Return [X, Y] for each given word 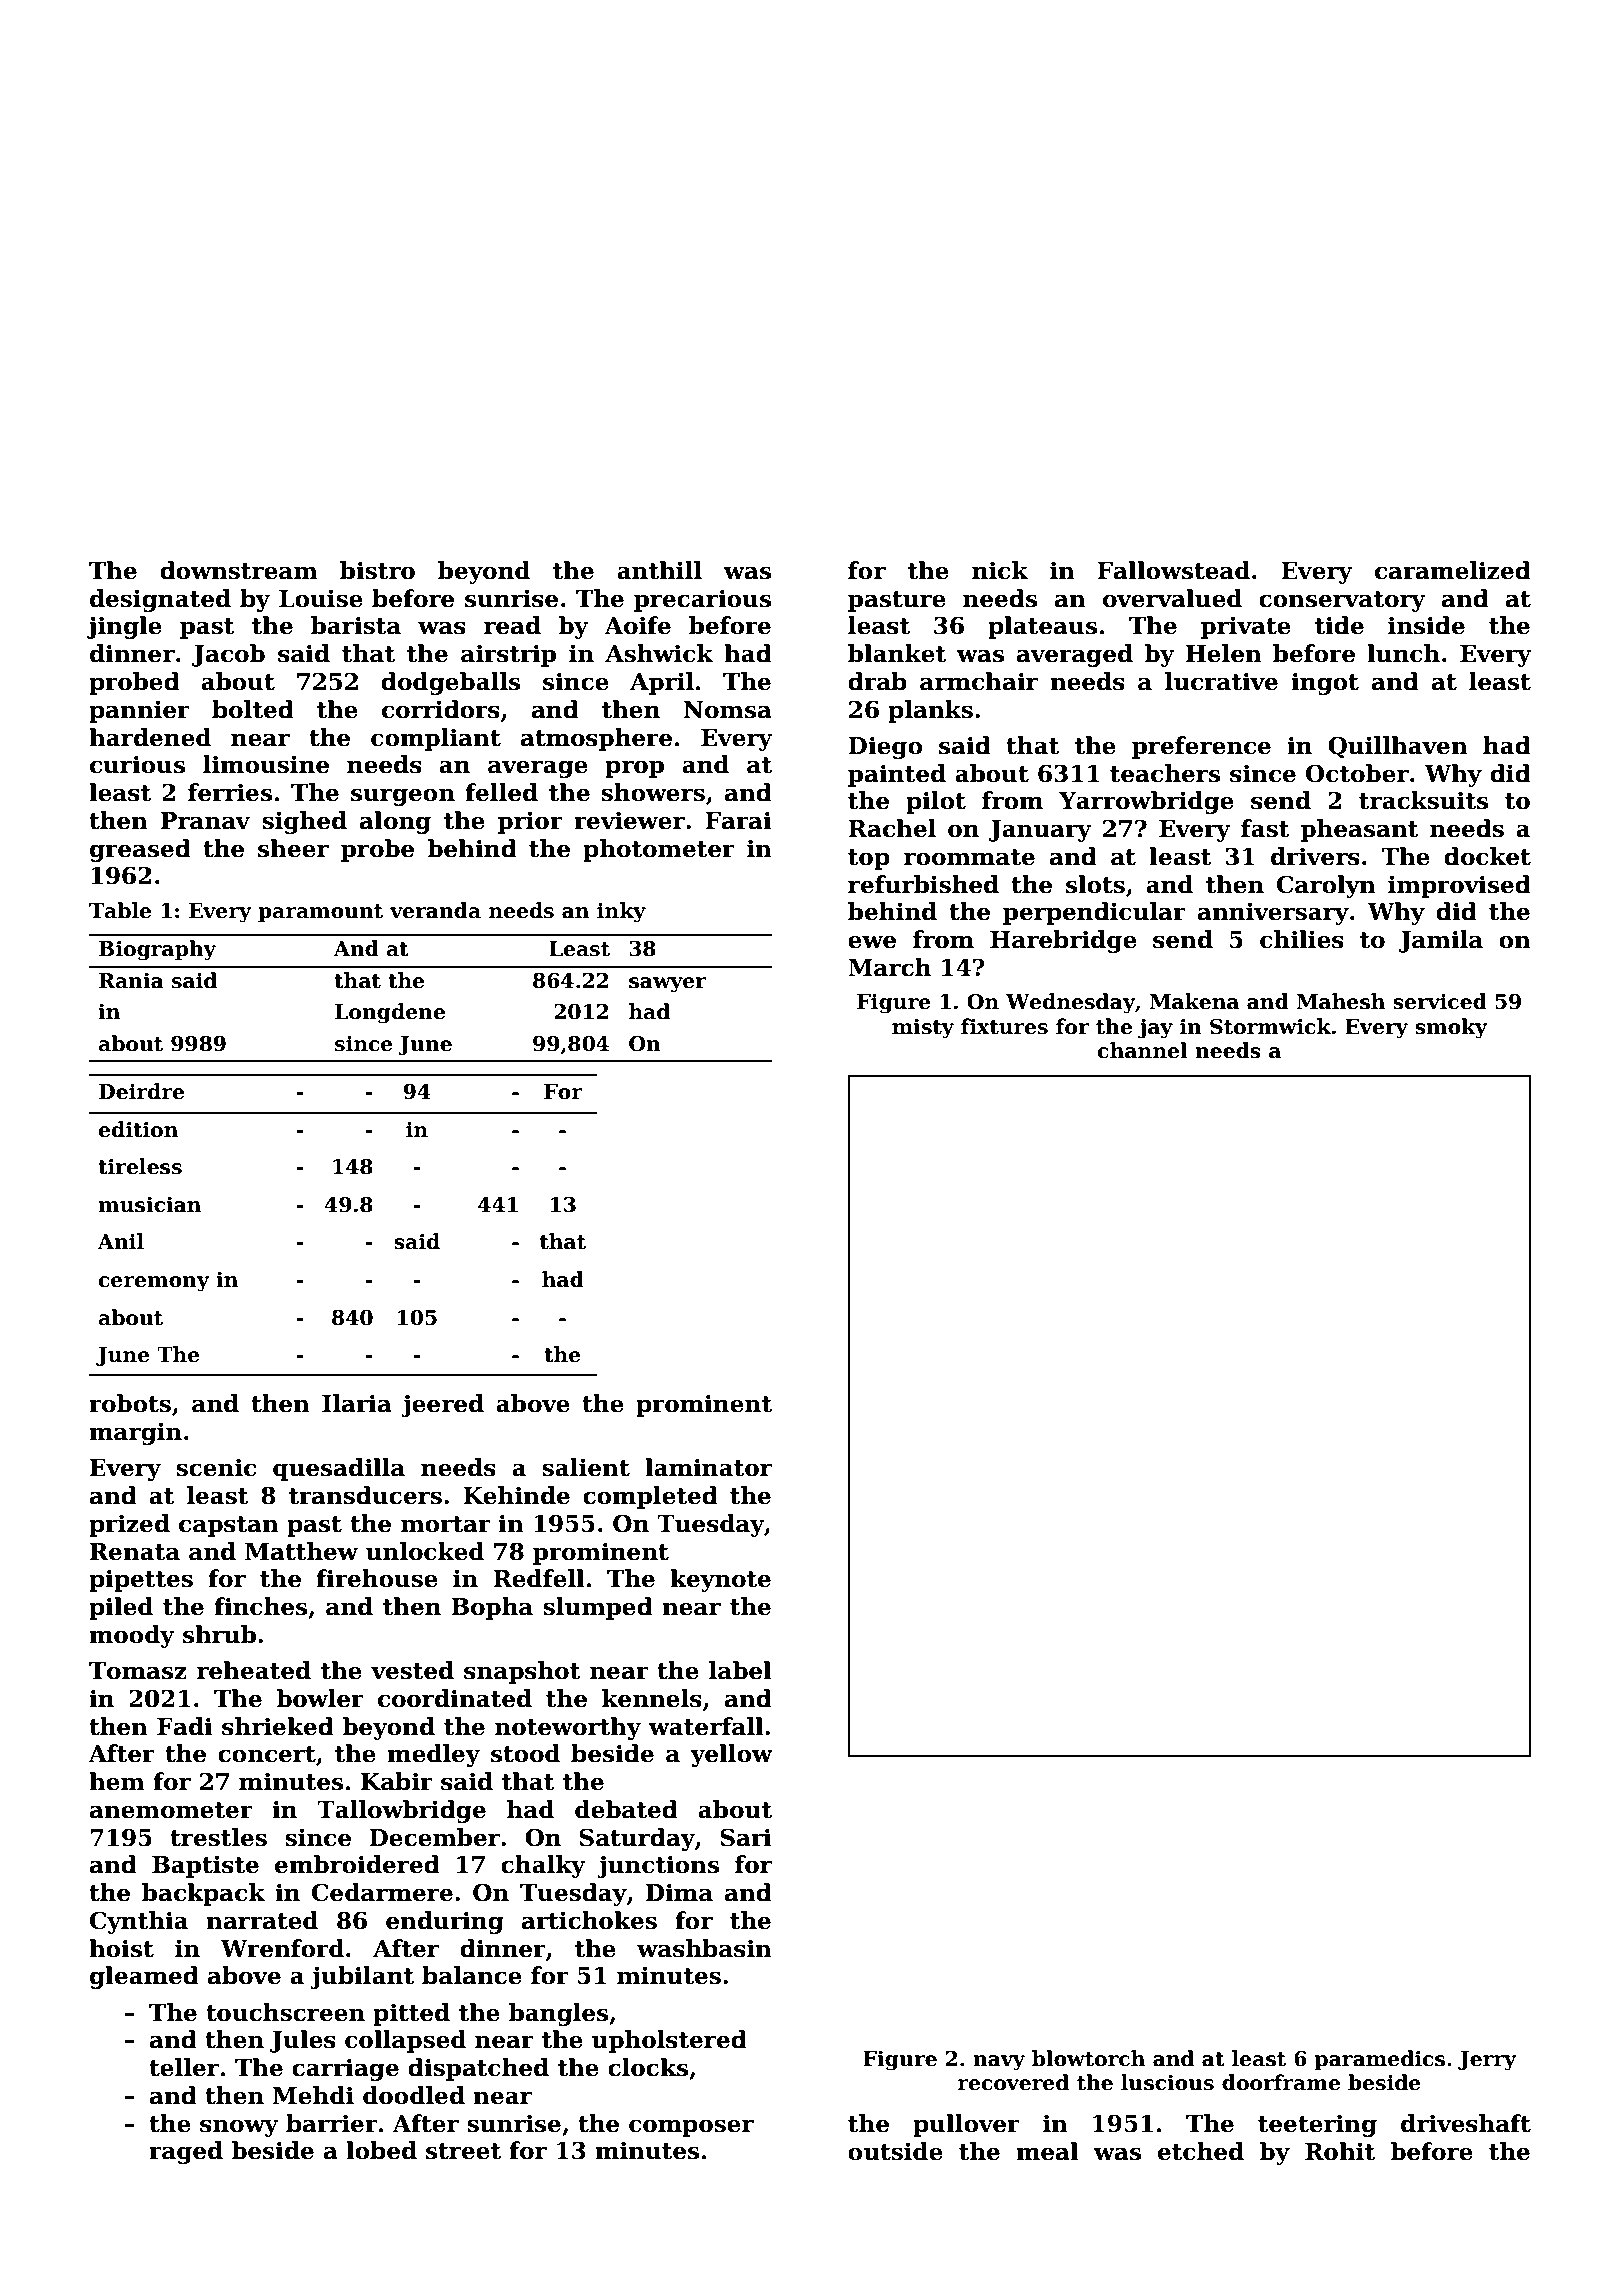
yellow [731, 1755]
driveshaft [1466, 2123]
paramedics [1379, 2060]
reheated [254, 1670]
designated [160, 600]
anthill [659, 570]
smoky [1451, 1028]
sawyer [667, 985]
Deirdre [141, 1091]
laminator [708, 1467]
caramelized [1453, 570]
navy [999, 2063]
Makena [1194, 1001]
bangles [558, 2014]
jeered [442, 1405]
